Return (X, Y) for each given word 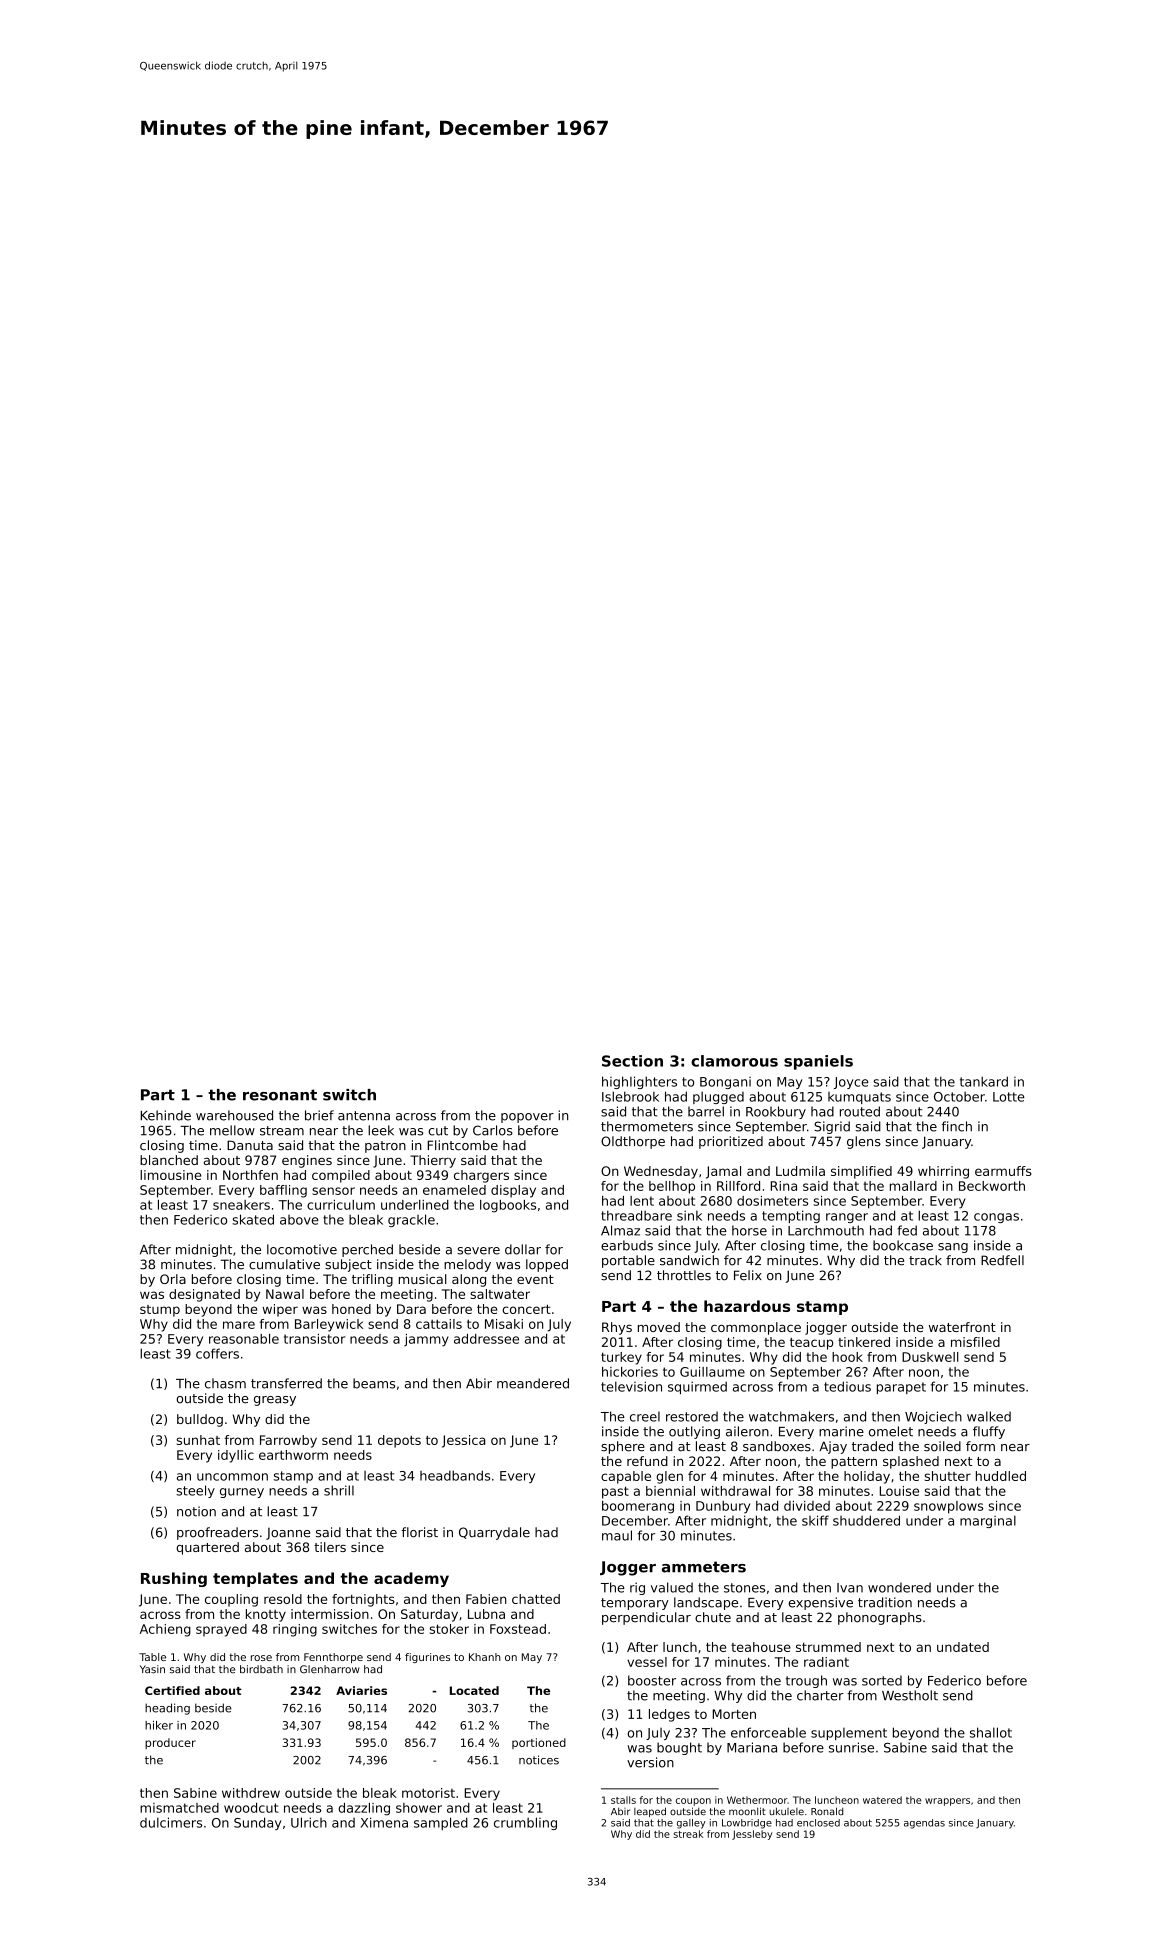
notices (539, 1760)
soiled (942, 1446)
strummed (828, 1647)
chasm (225, 1383)
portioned (539, 1743)
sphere (623, 1447)
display (513, 1191)
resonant (280, 1095)
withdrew (251, 1793)
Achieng (165, 1630)
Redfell (1002, 1260)
